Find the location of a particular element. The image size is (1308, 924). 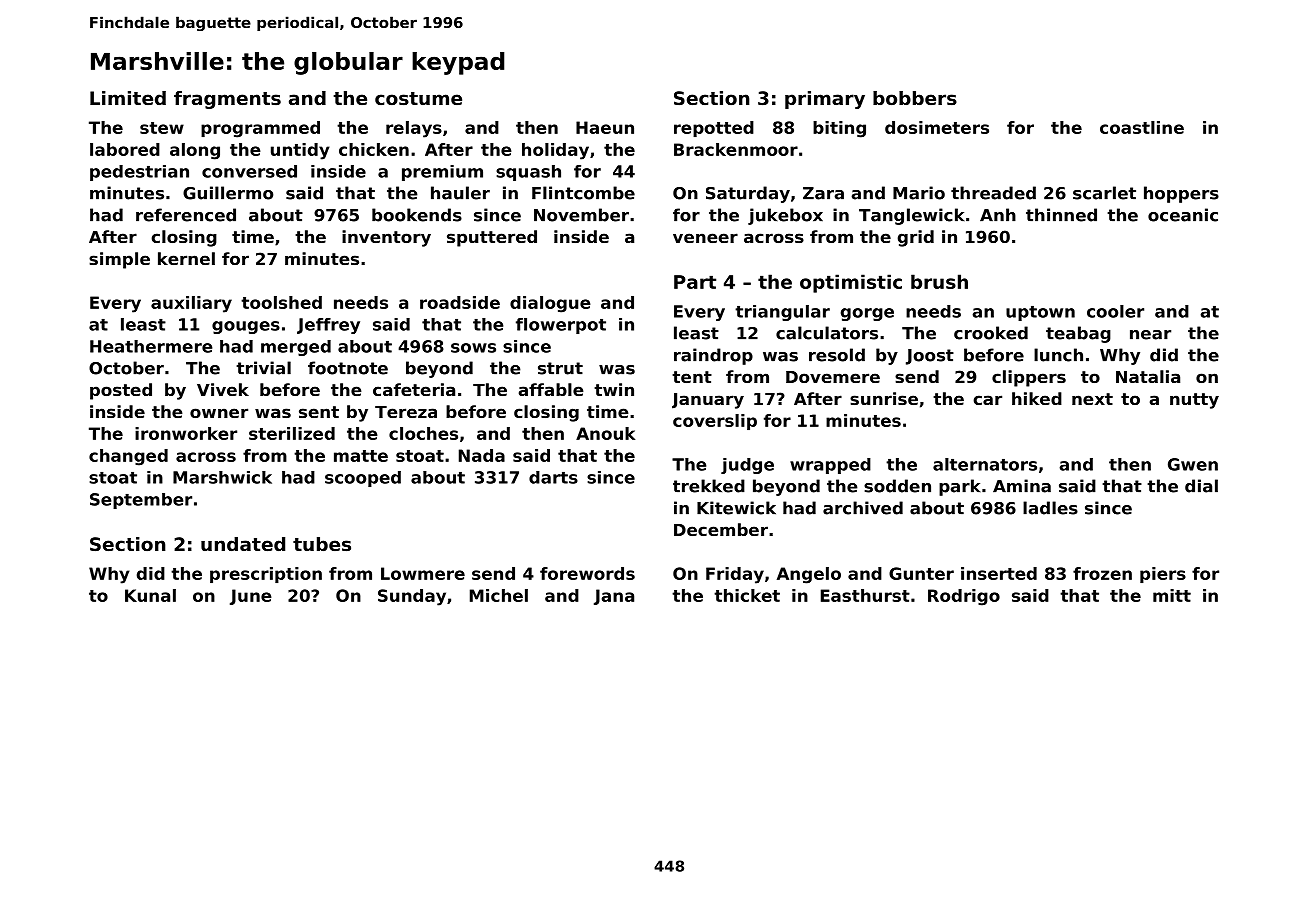

kernel is located at coordinates (186, 258).
